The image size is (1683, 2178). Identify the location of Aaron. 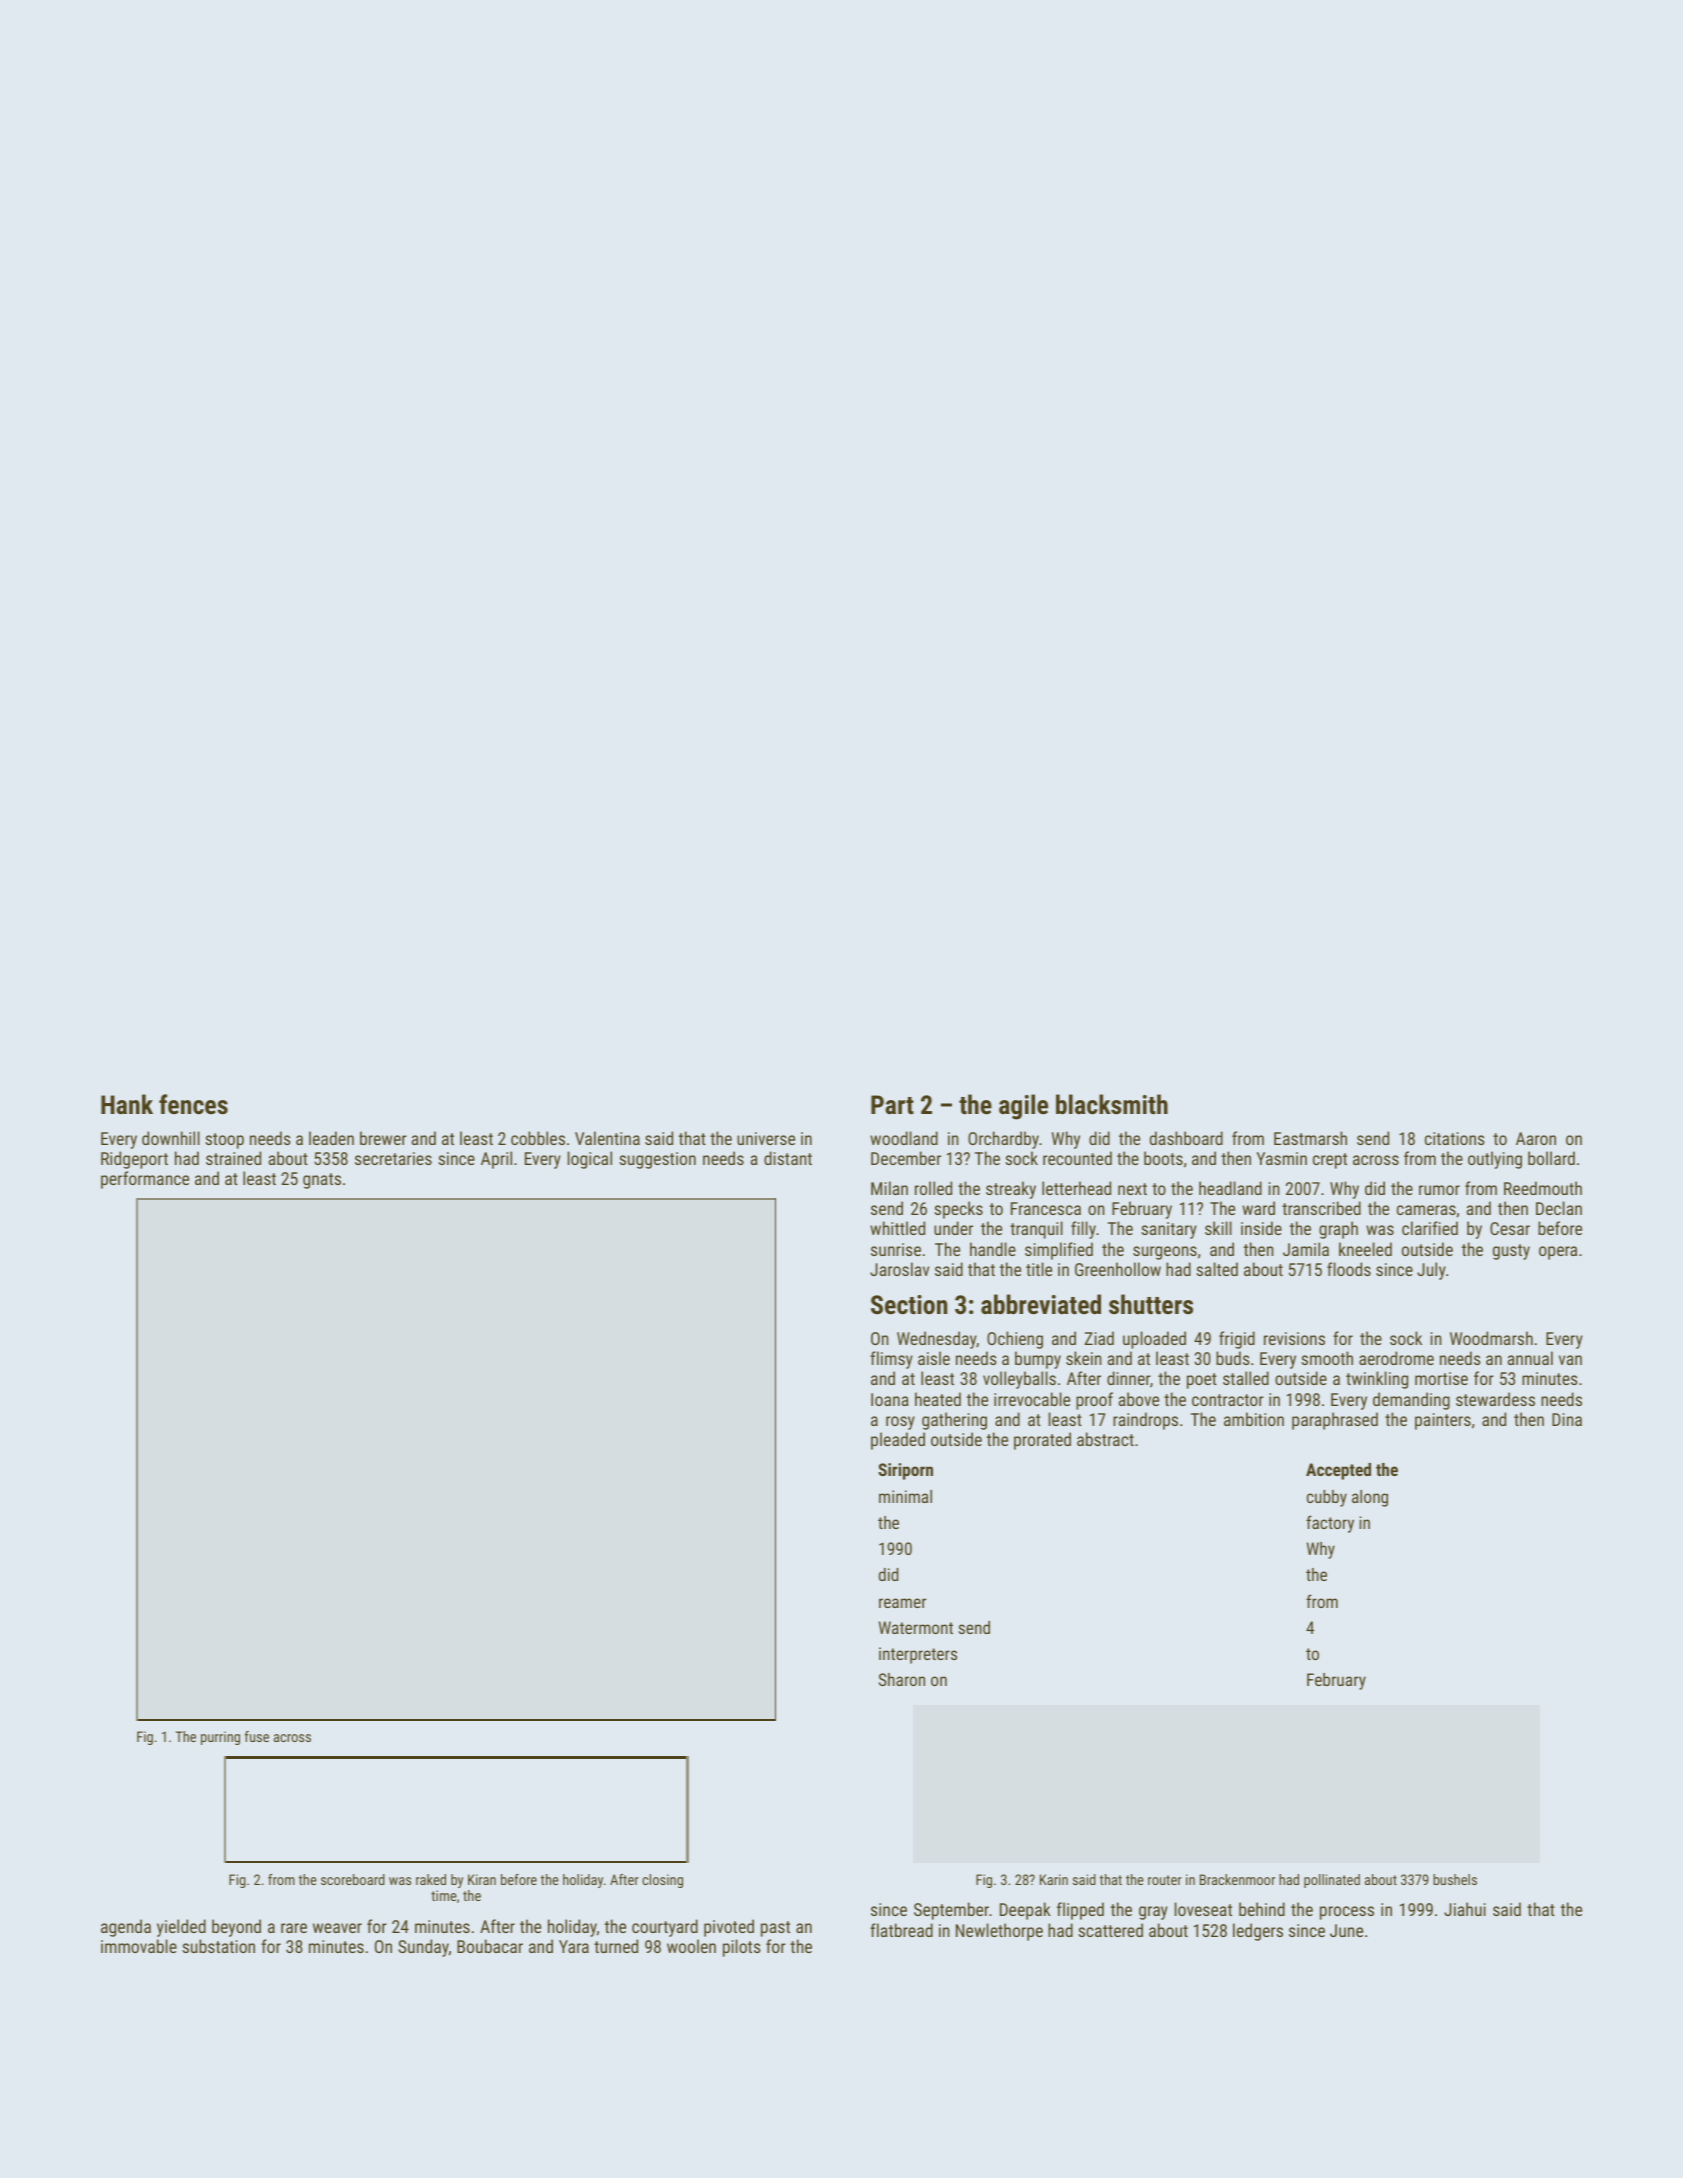
(1536, 1138).
